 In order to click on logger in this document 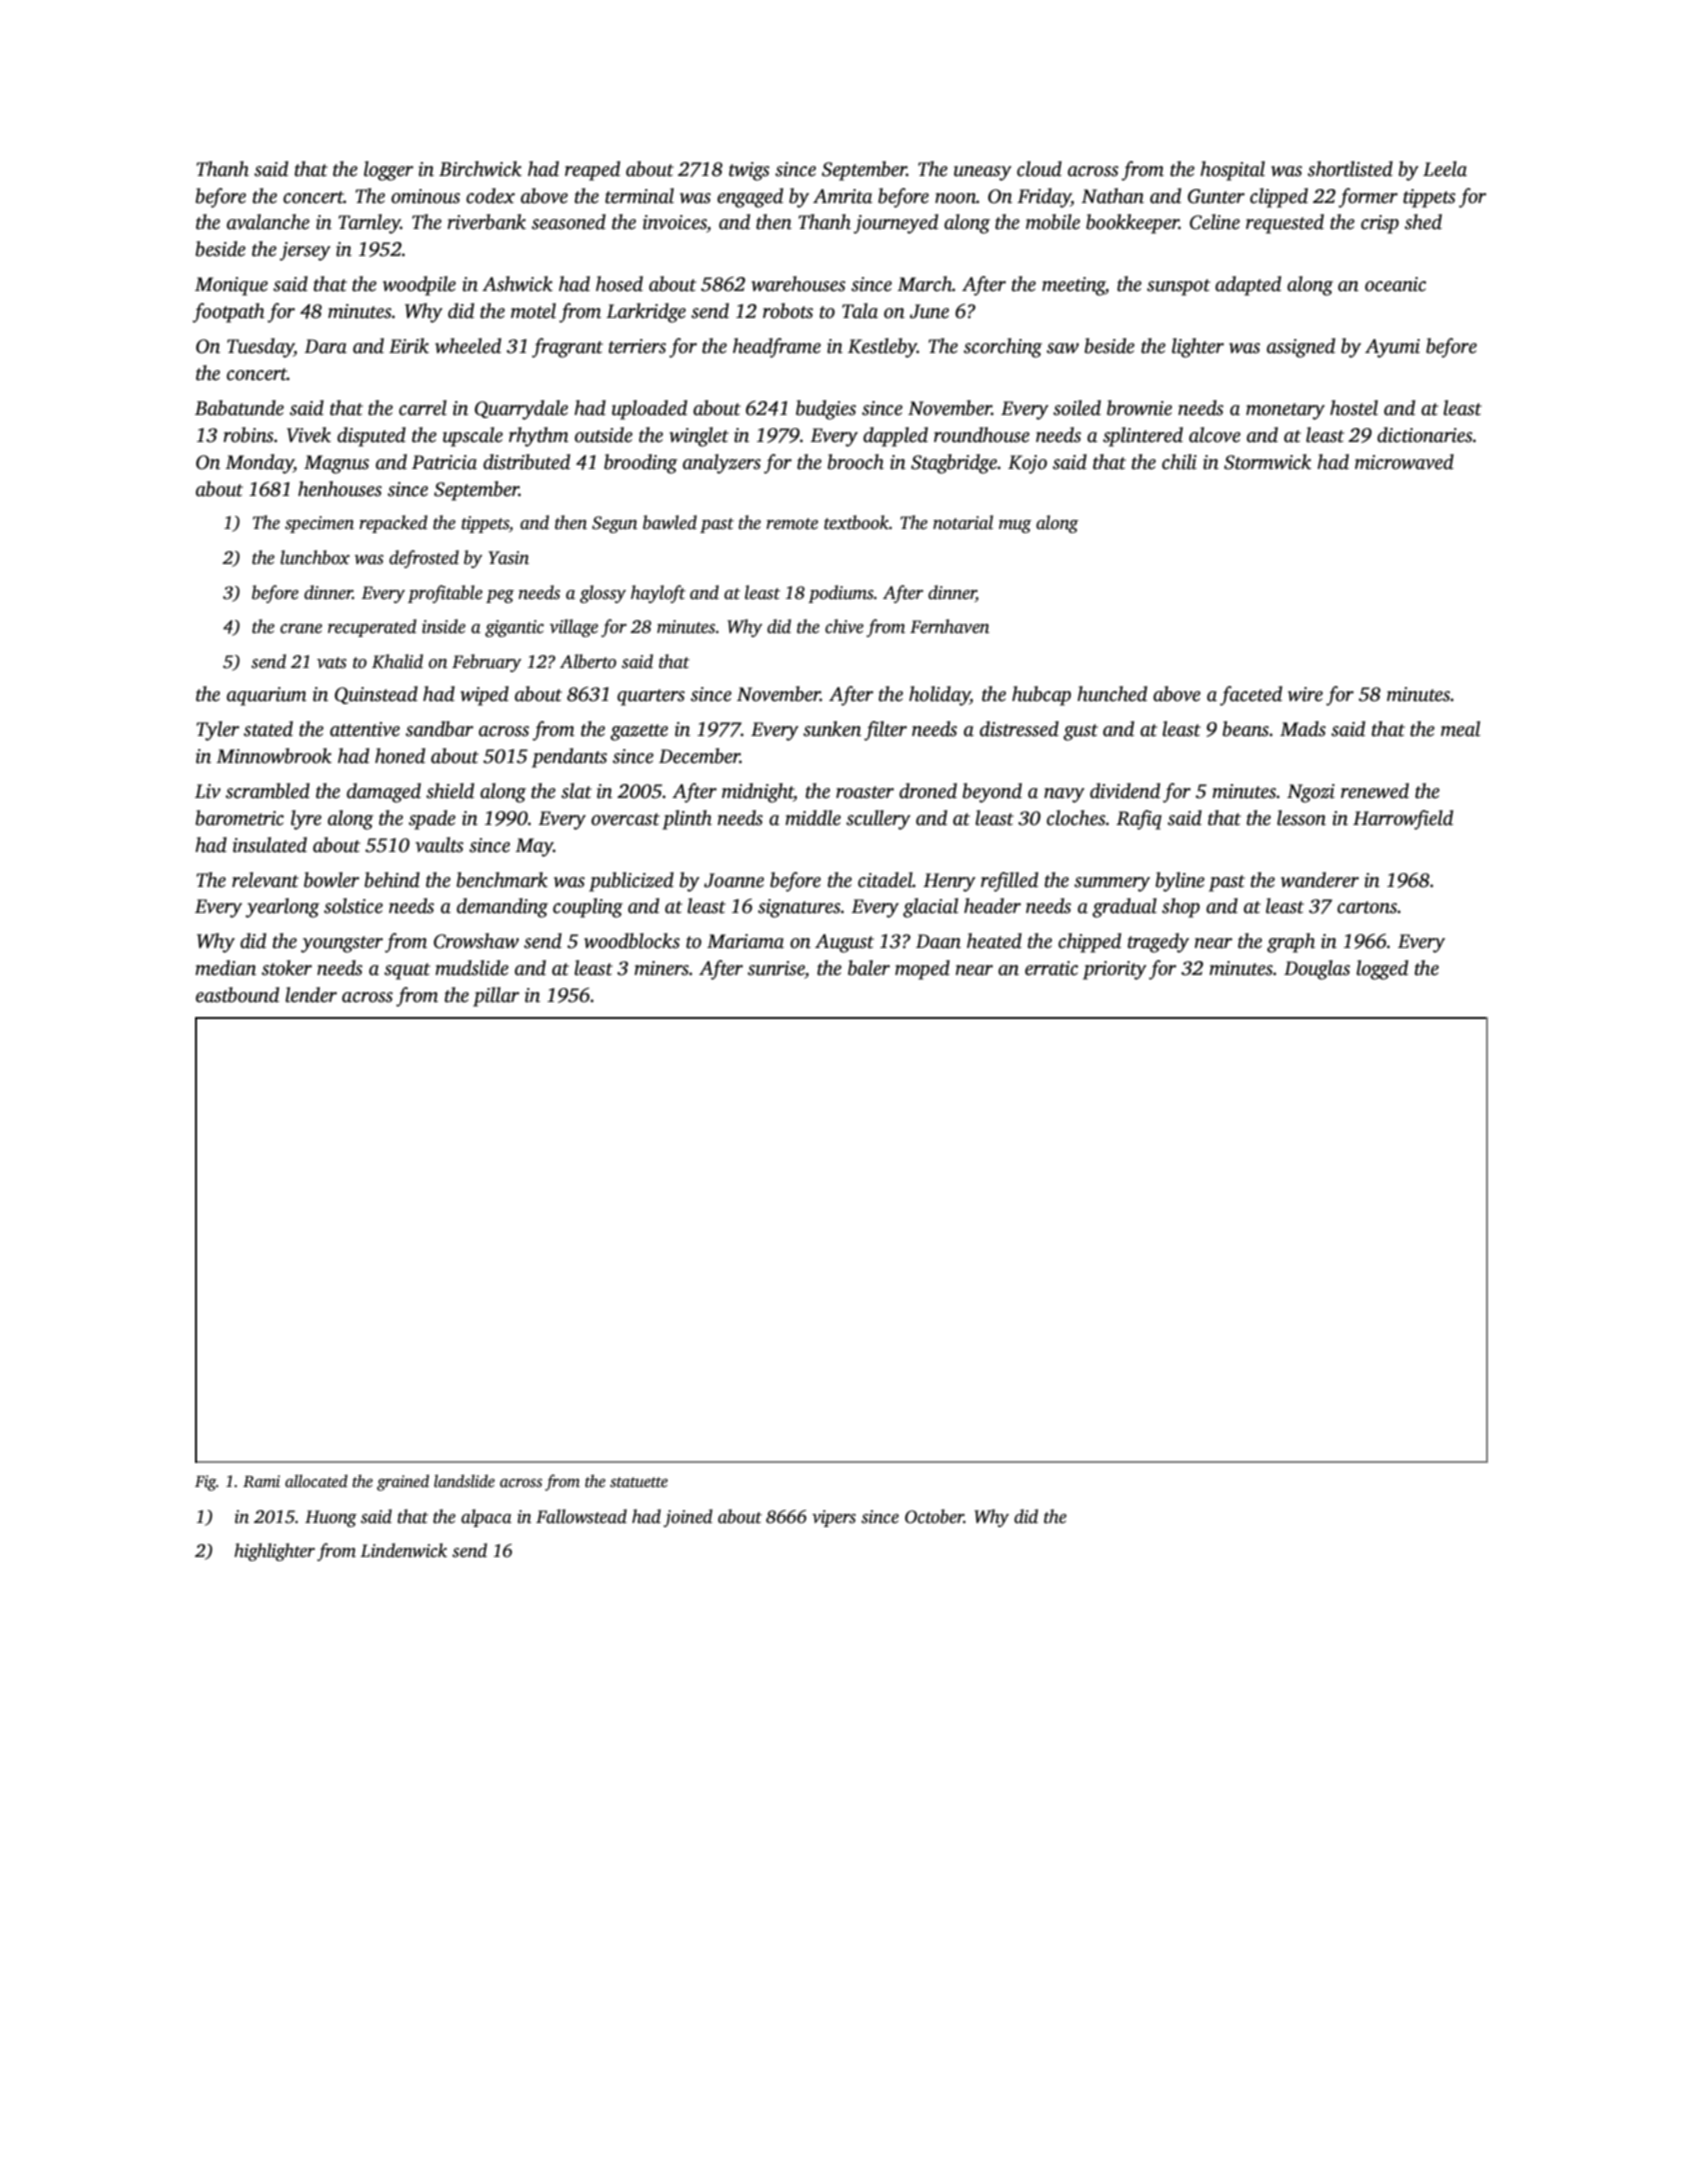, I will do `click(388, 171)`.
